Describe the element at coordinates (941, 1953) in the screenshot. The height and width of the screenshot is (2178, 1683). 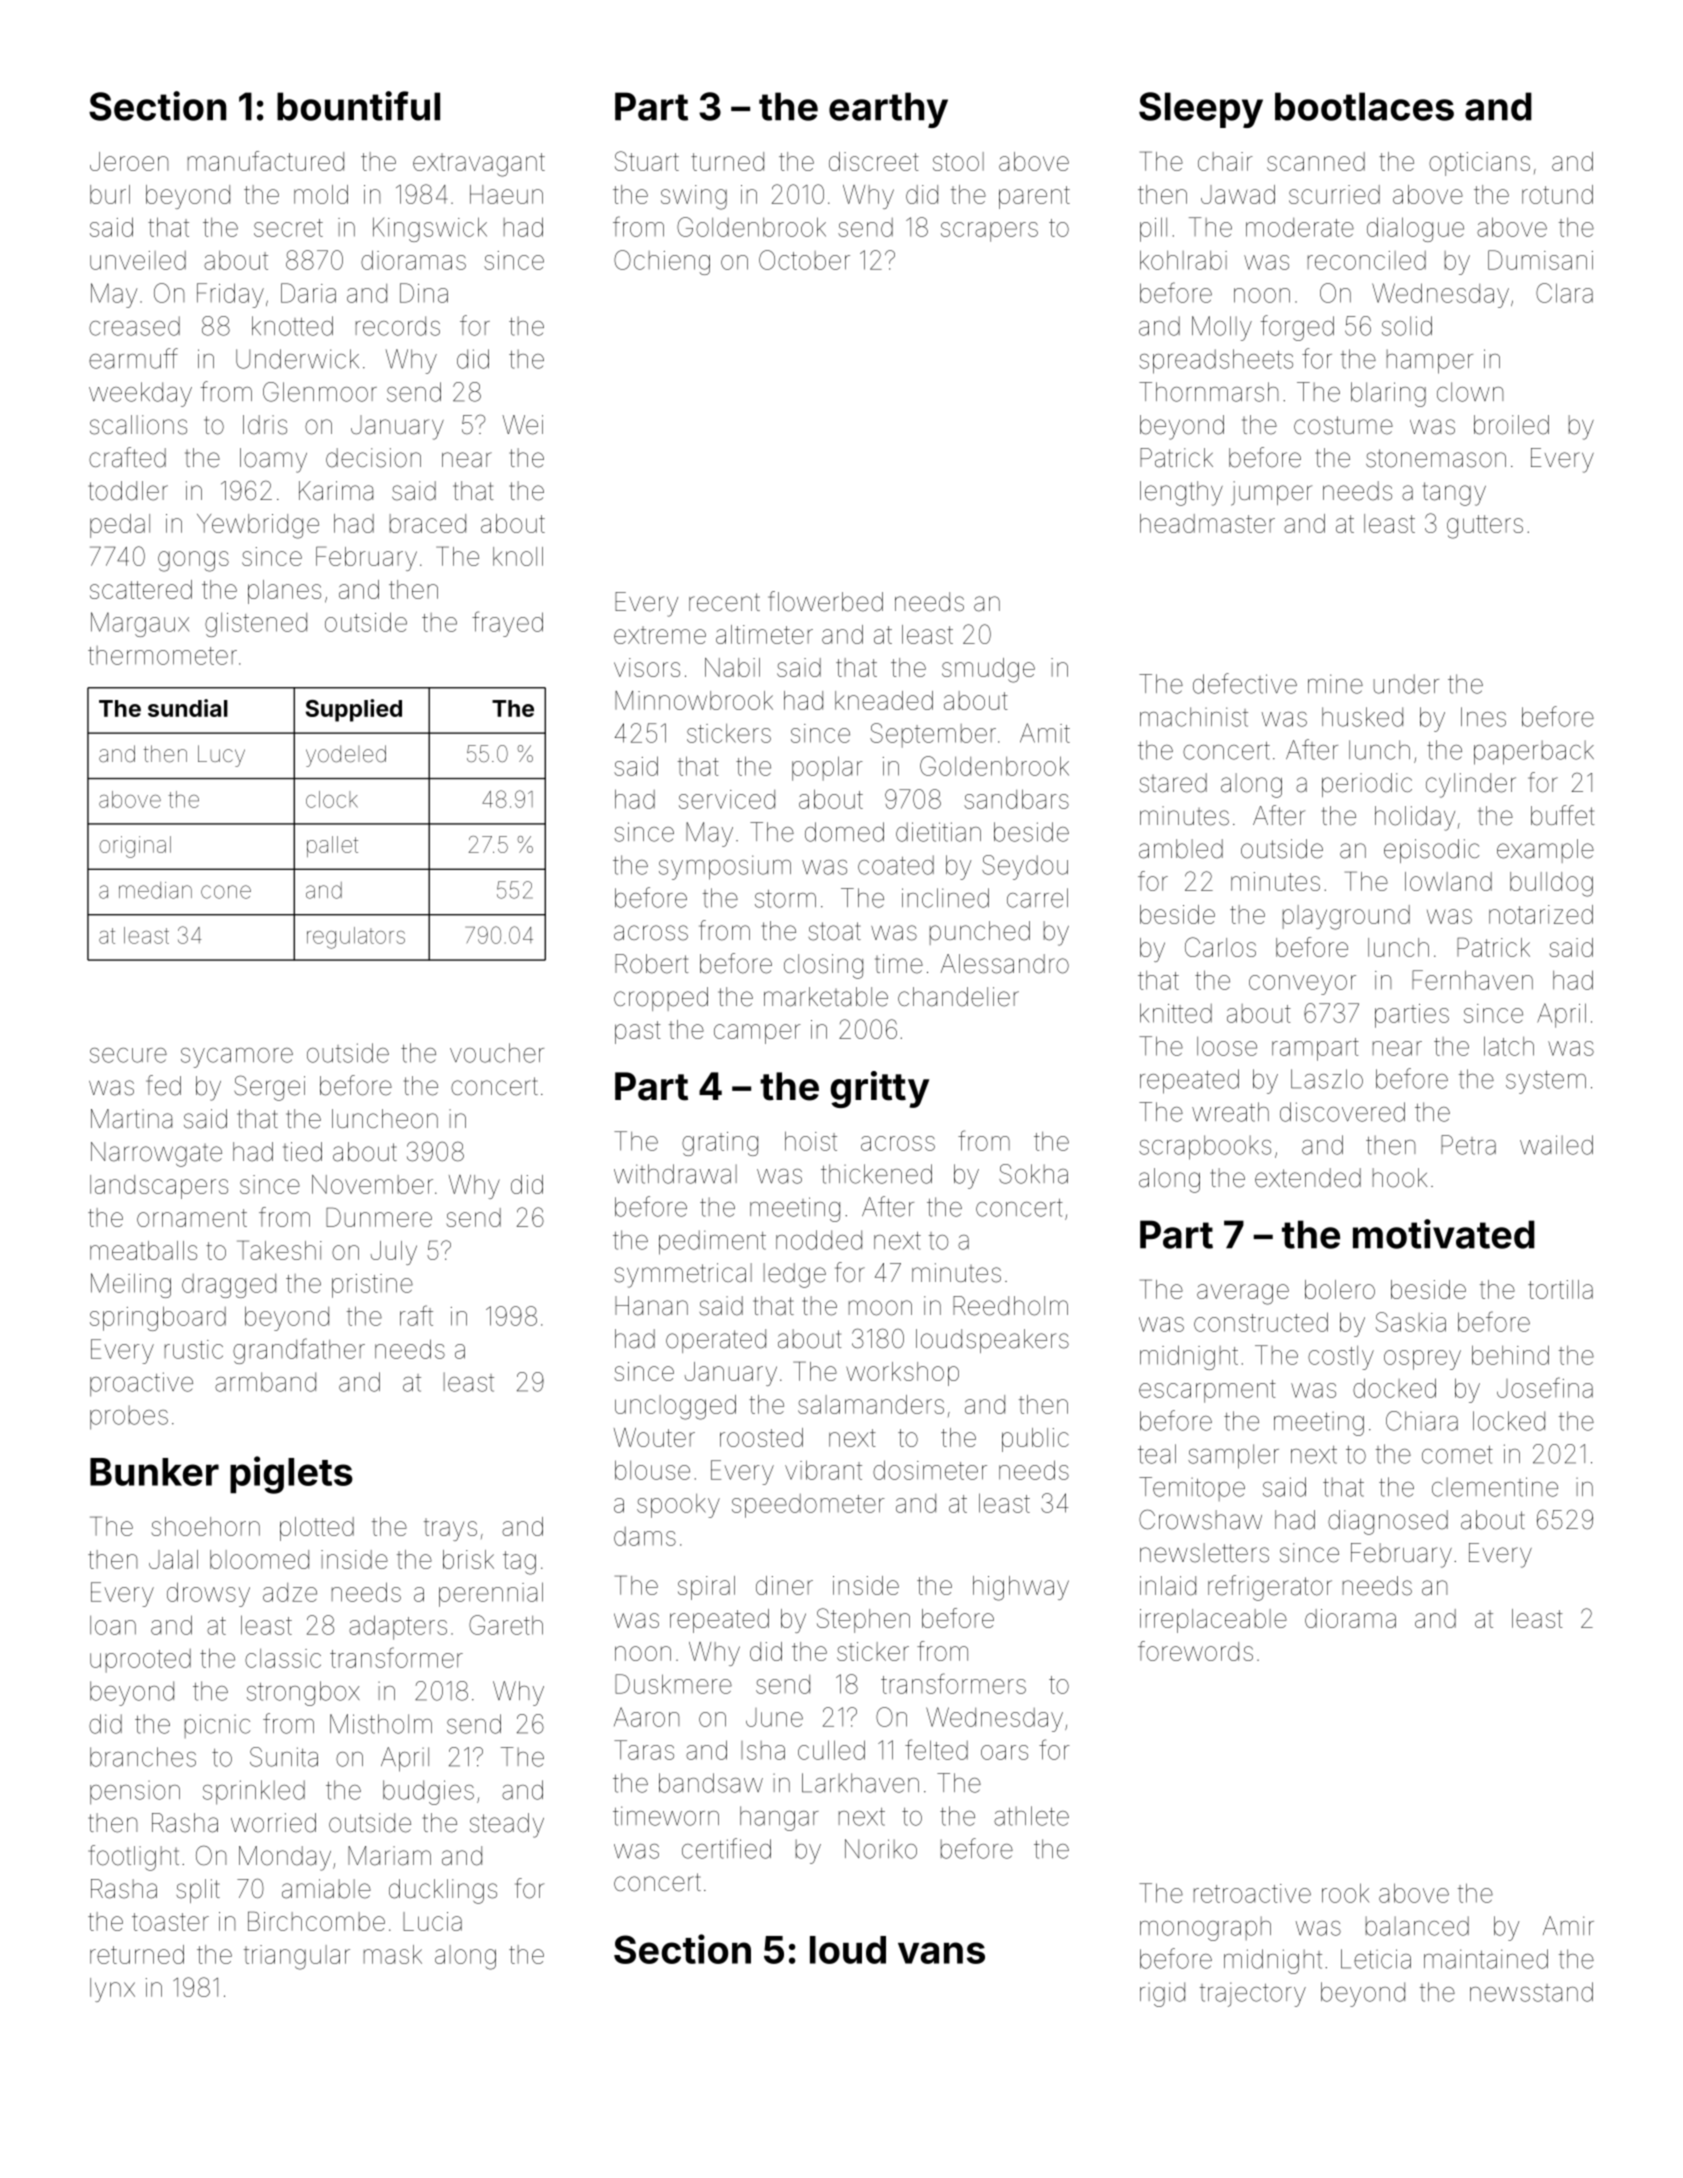
I see `vans` at that location.
